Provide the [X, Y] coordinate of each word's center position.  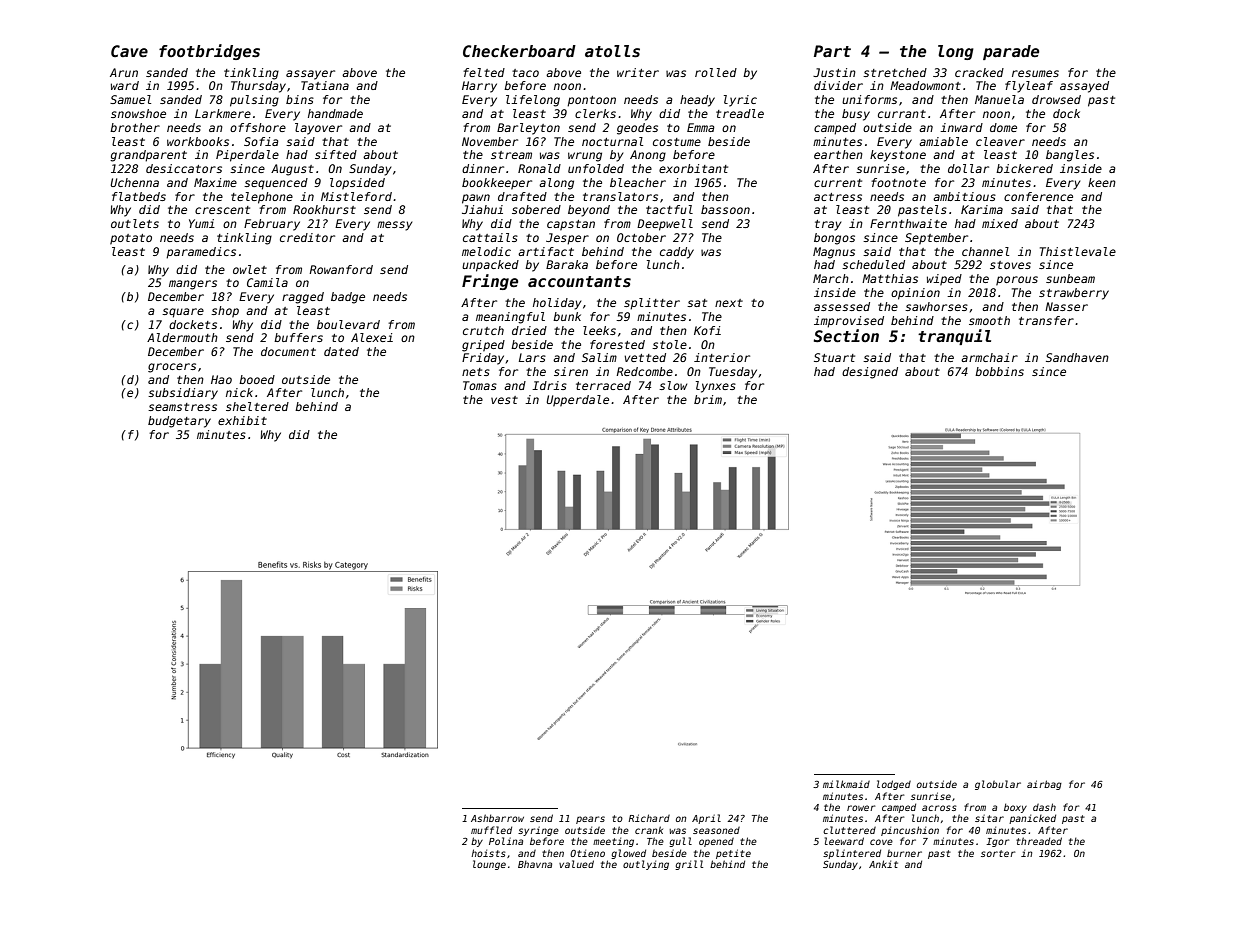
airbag [1044, 785]
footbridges [209, 52]
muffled [491, 830]
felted [484, 72]
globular [998, 785]
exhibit [242, 420]
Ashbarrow [497, 818]
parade [1011, 52]
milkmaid [846, 784]
